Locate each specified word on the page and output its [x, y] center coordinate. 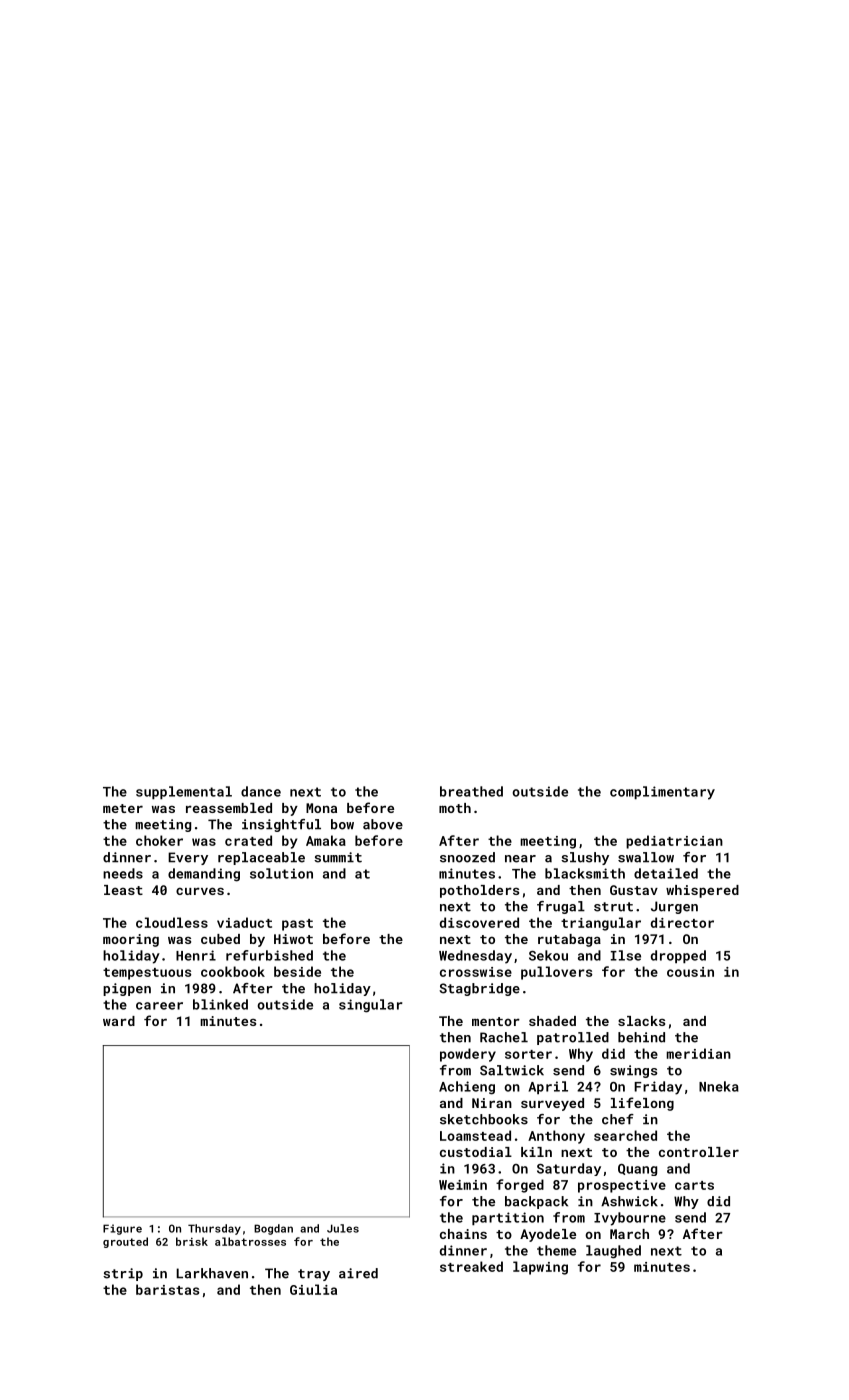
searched [625, 1135]
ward [119, 1021]
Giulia [313, 1289]
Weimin [463, 1185]
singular [370, 1006]
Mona [321, 808]
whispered [702, 891]
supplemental [184, 792]
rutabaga [569, 940]
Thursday [214, 1229]
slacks [641, 1021]
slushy [585, 858]
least [123, 890]
